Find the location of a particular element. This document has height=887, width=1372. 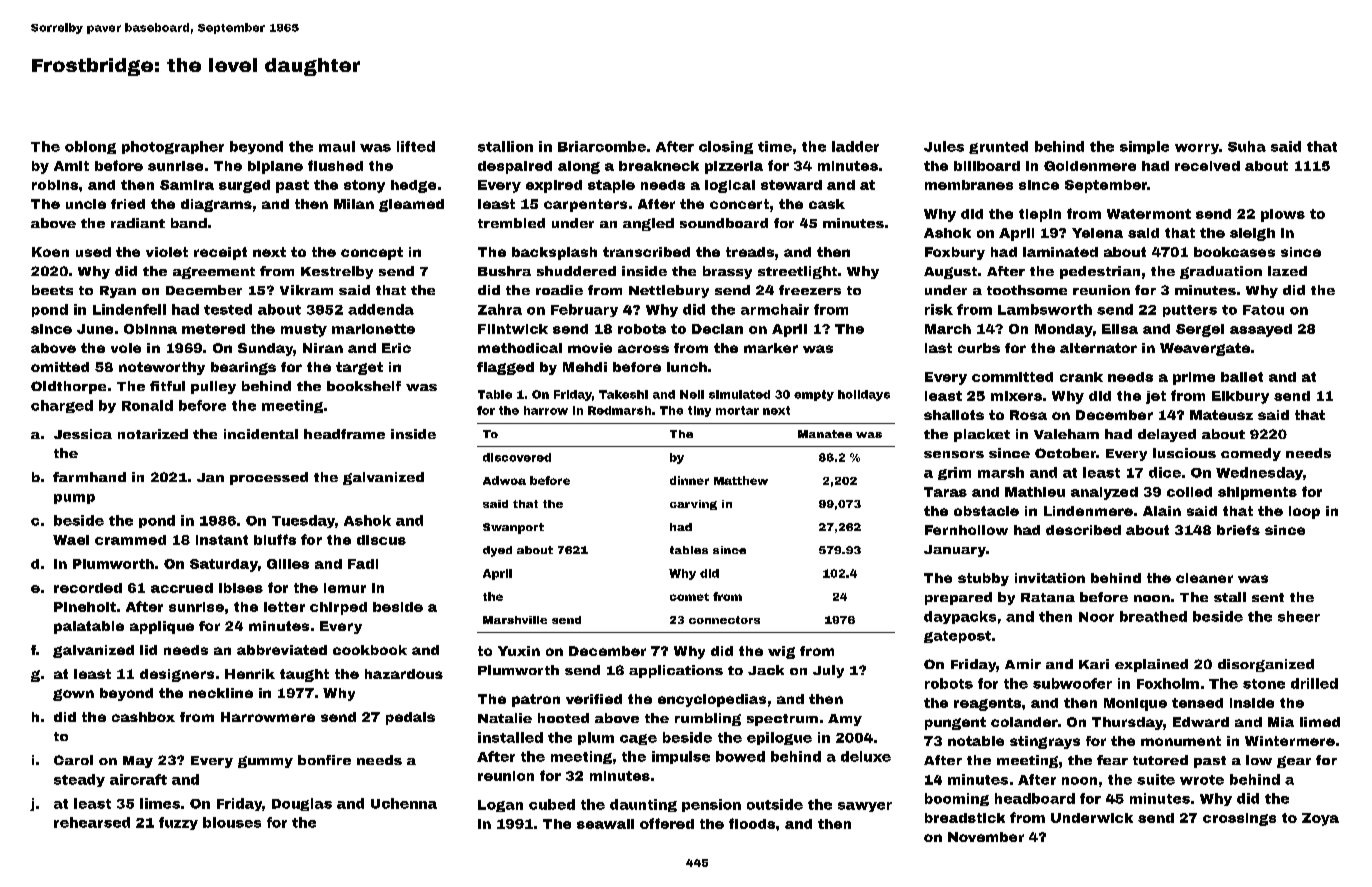

headframe is located at coordinates (344, 434).
